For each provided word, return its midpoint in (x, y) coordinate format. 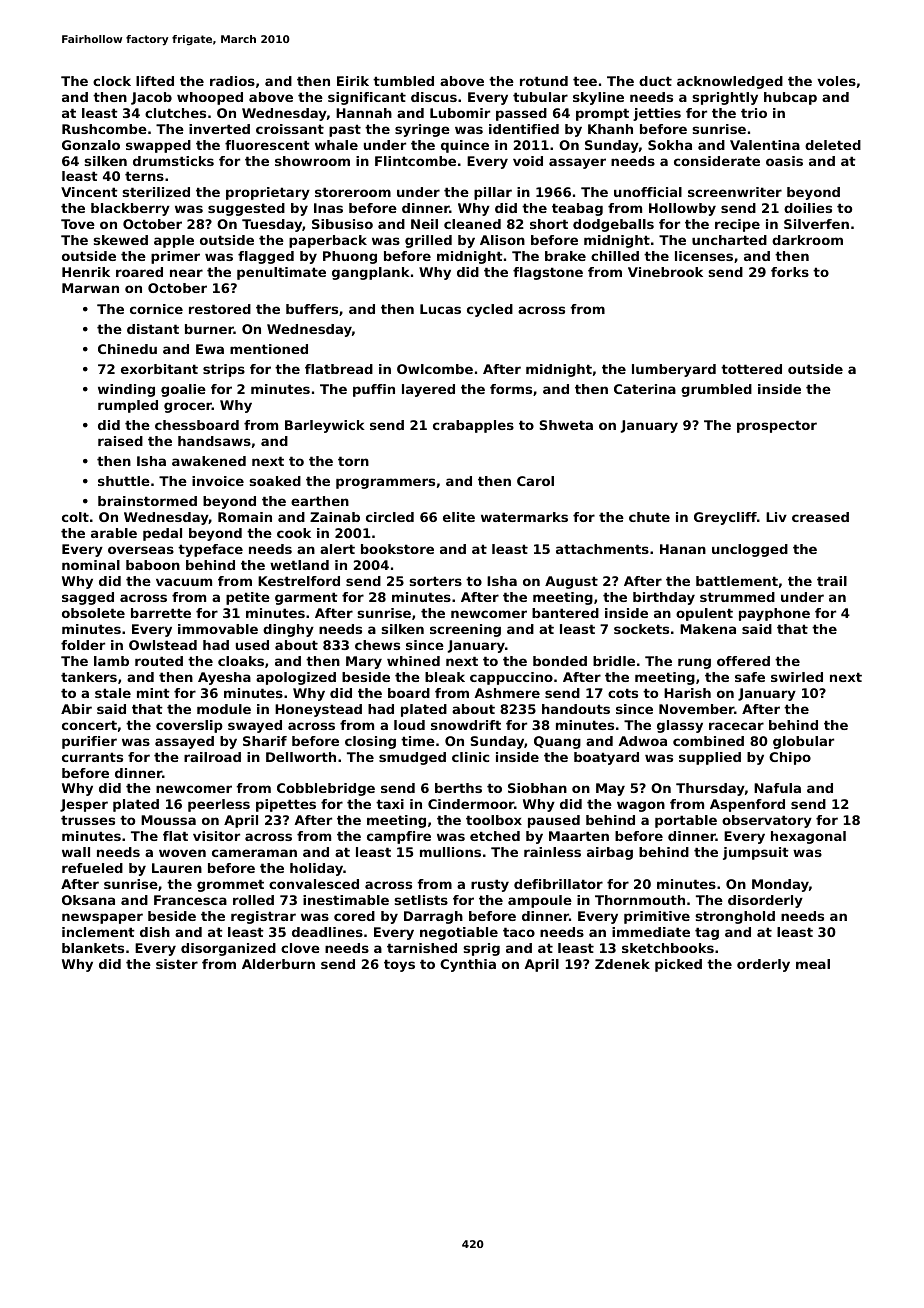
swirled (797, 677)
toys (399, 965)
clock (112, 81)
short (549, 224)
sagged (88, 598)
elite (459, 517)
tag (707, 933)
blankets (93, 948)
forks (790, 272)
